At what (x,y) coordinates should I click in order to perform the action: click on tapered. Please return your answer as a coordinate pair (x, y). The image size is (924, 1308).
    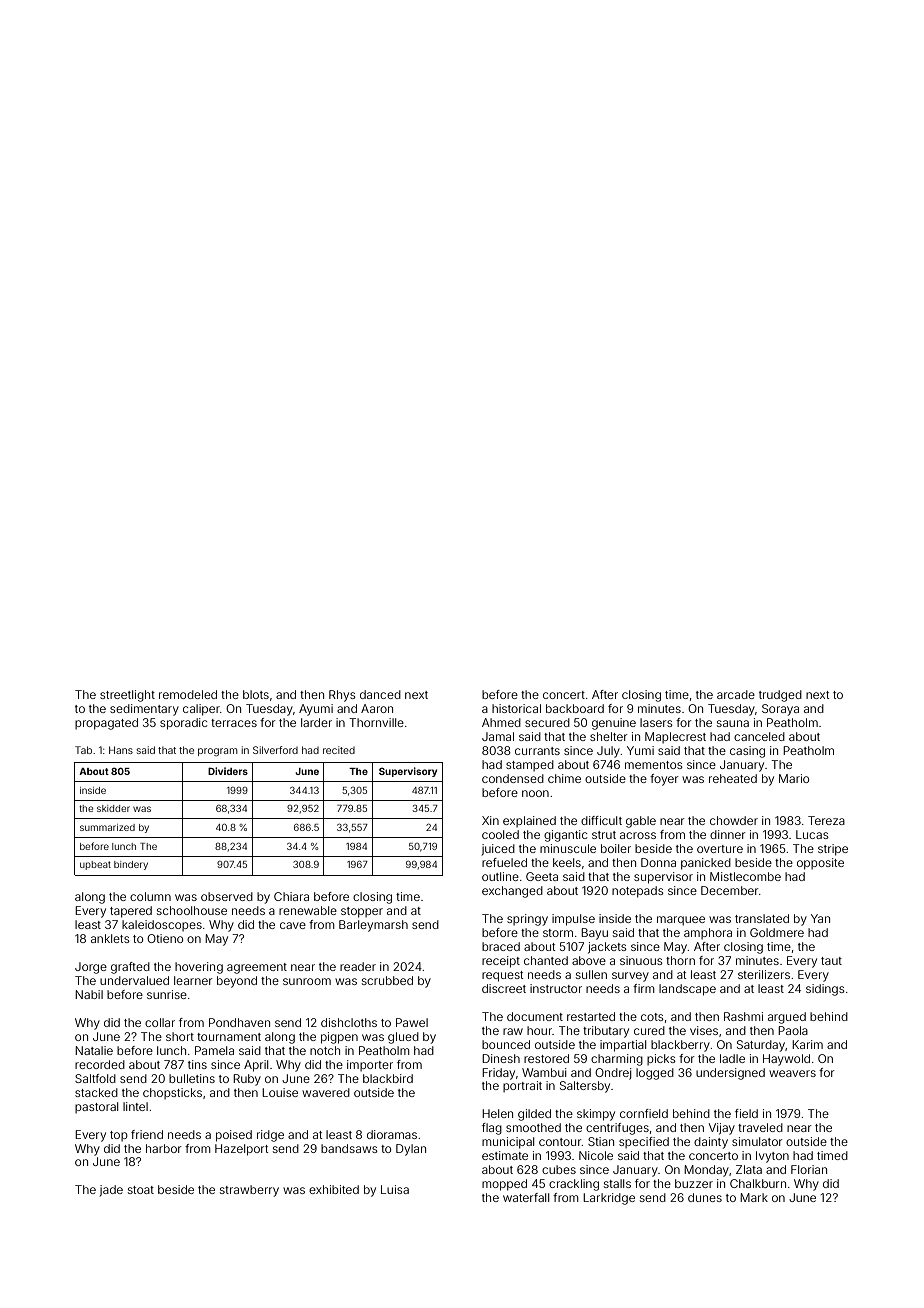
    Looking at the image, I should click on (131, 912).
